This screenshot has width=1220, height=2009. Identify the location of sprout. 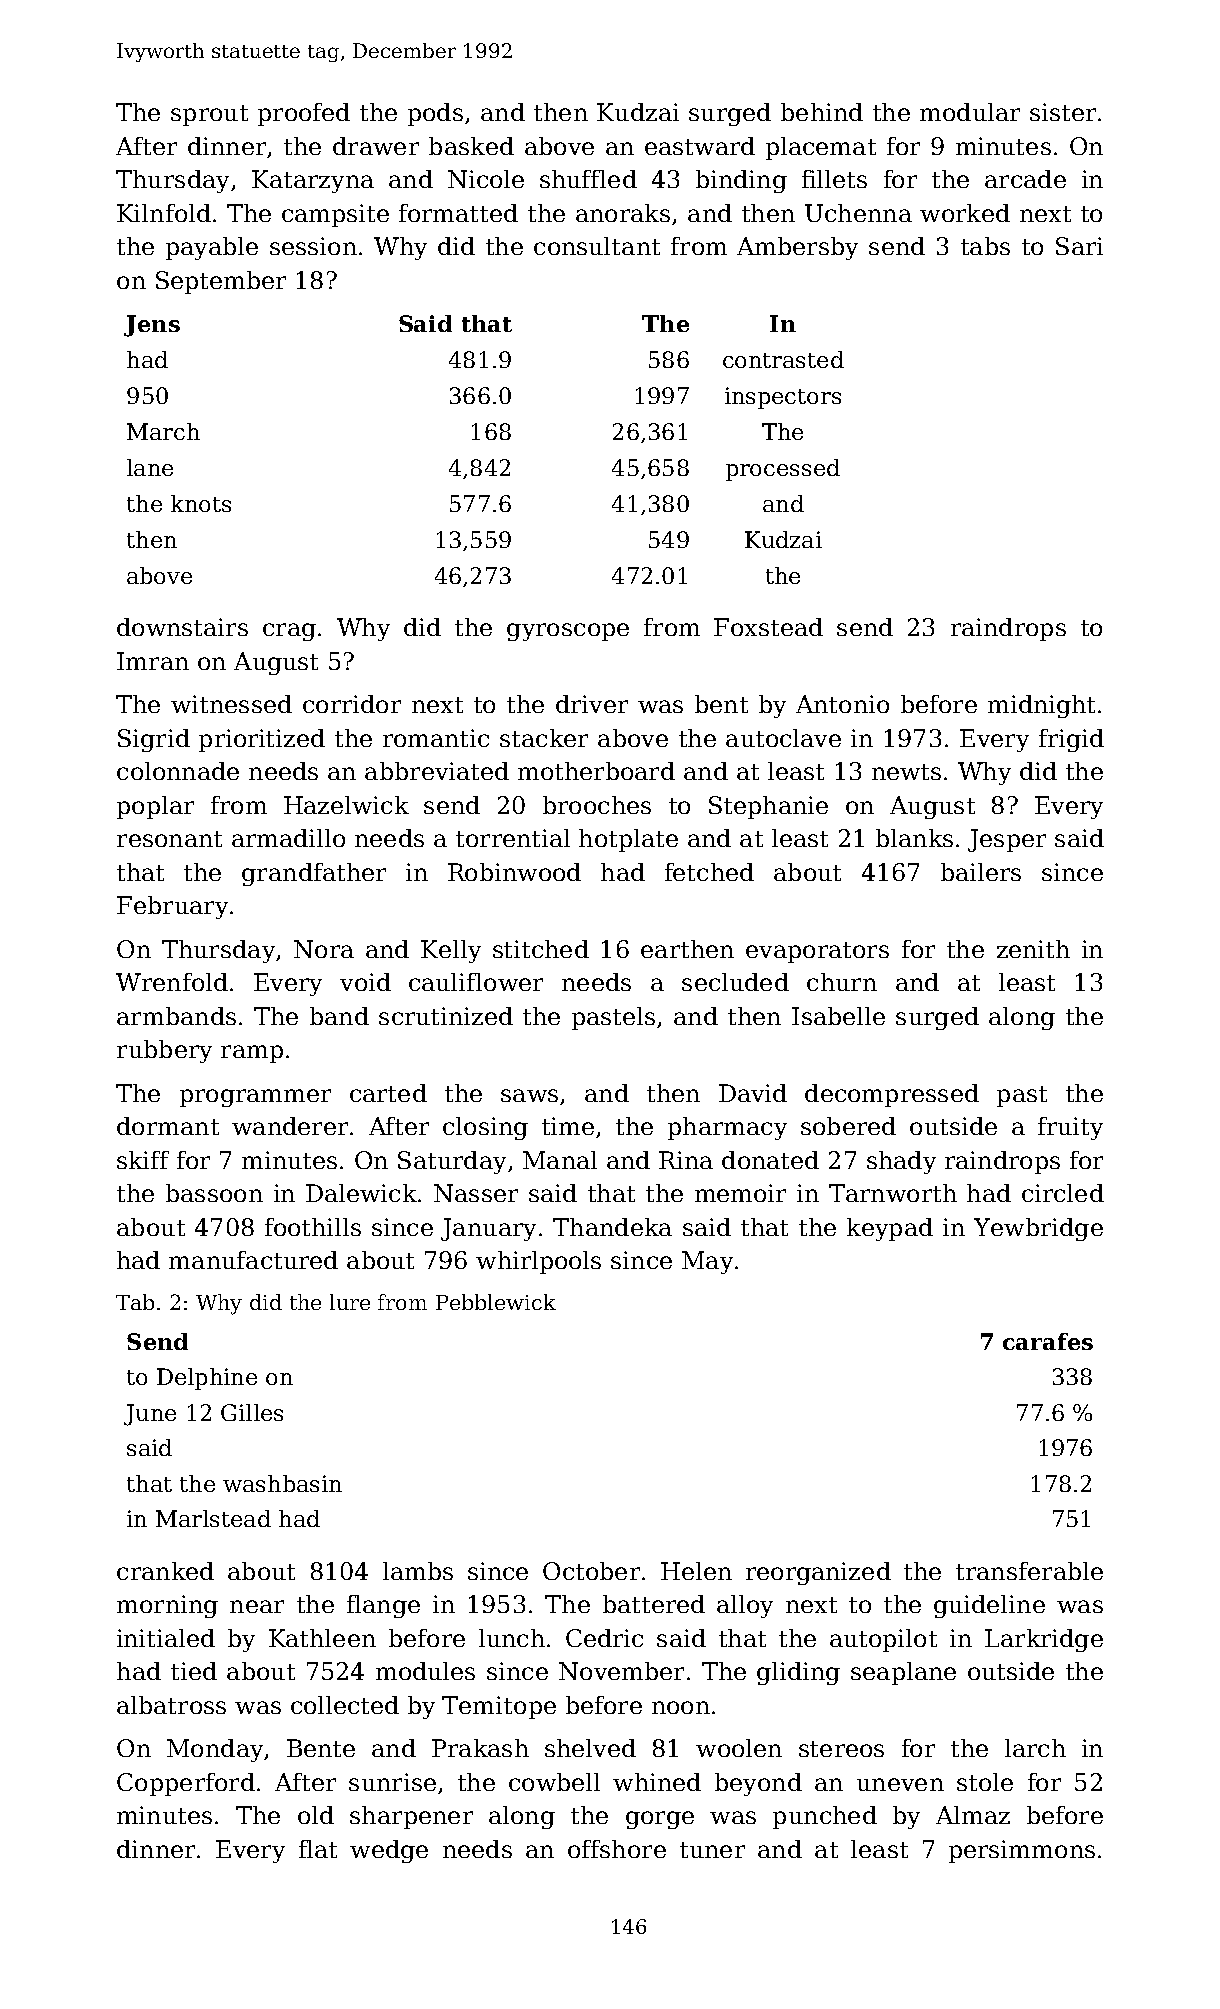
(209, 115).
